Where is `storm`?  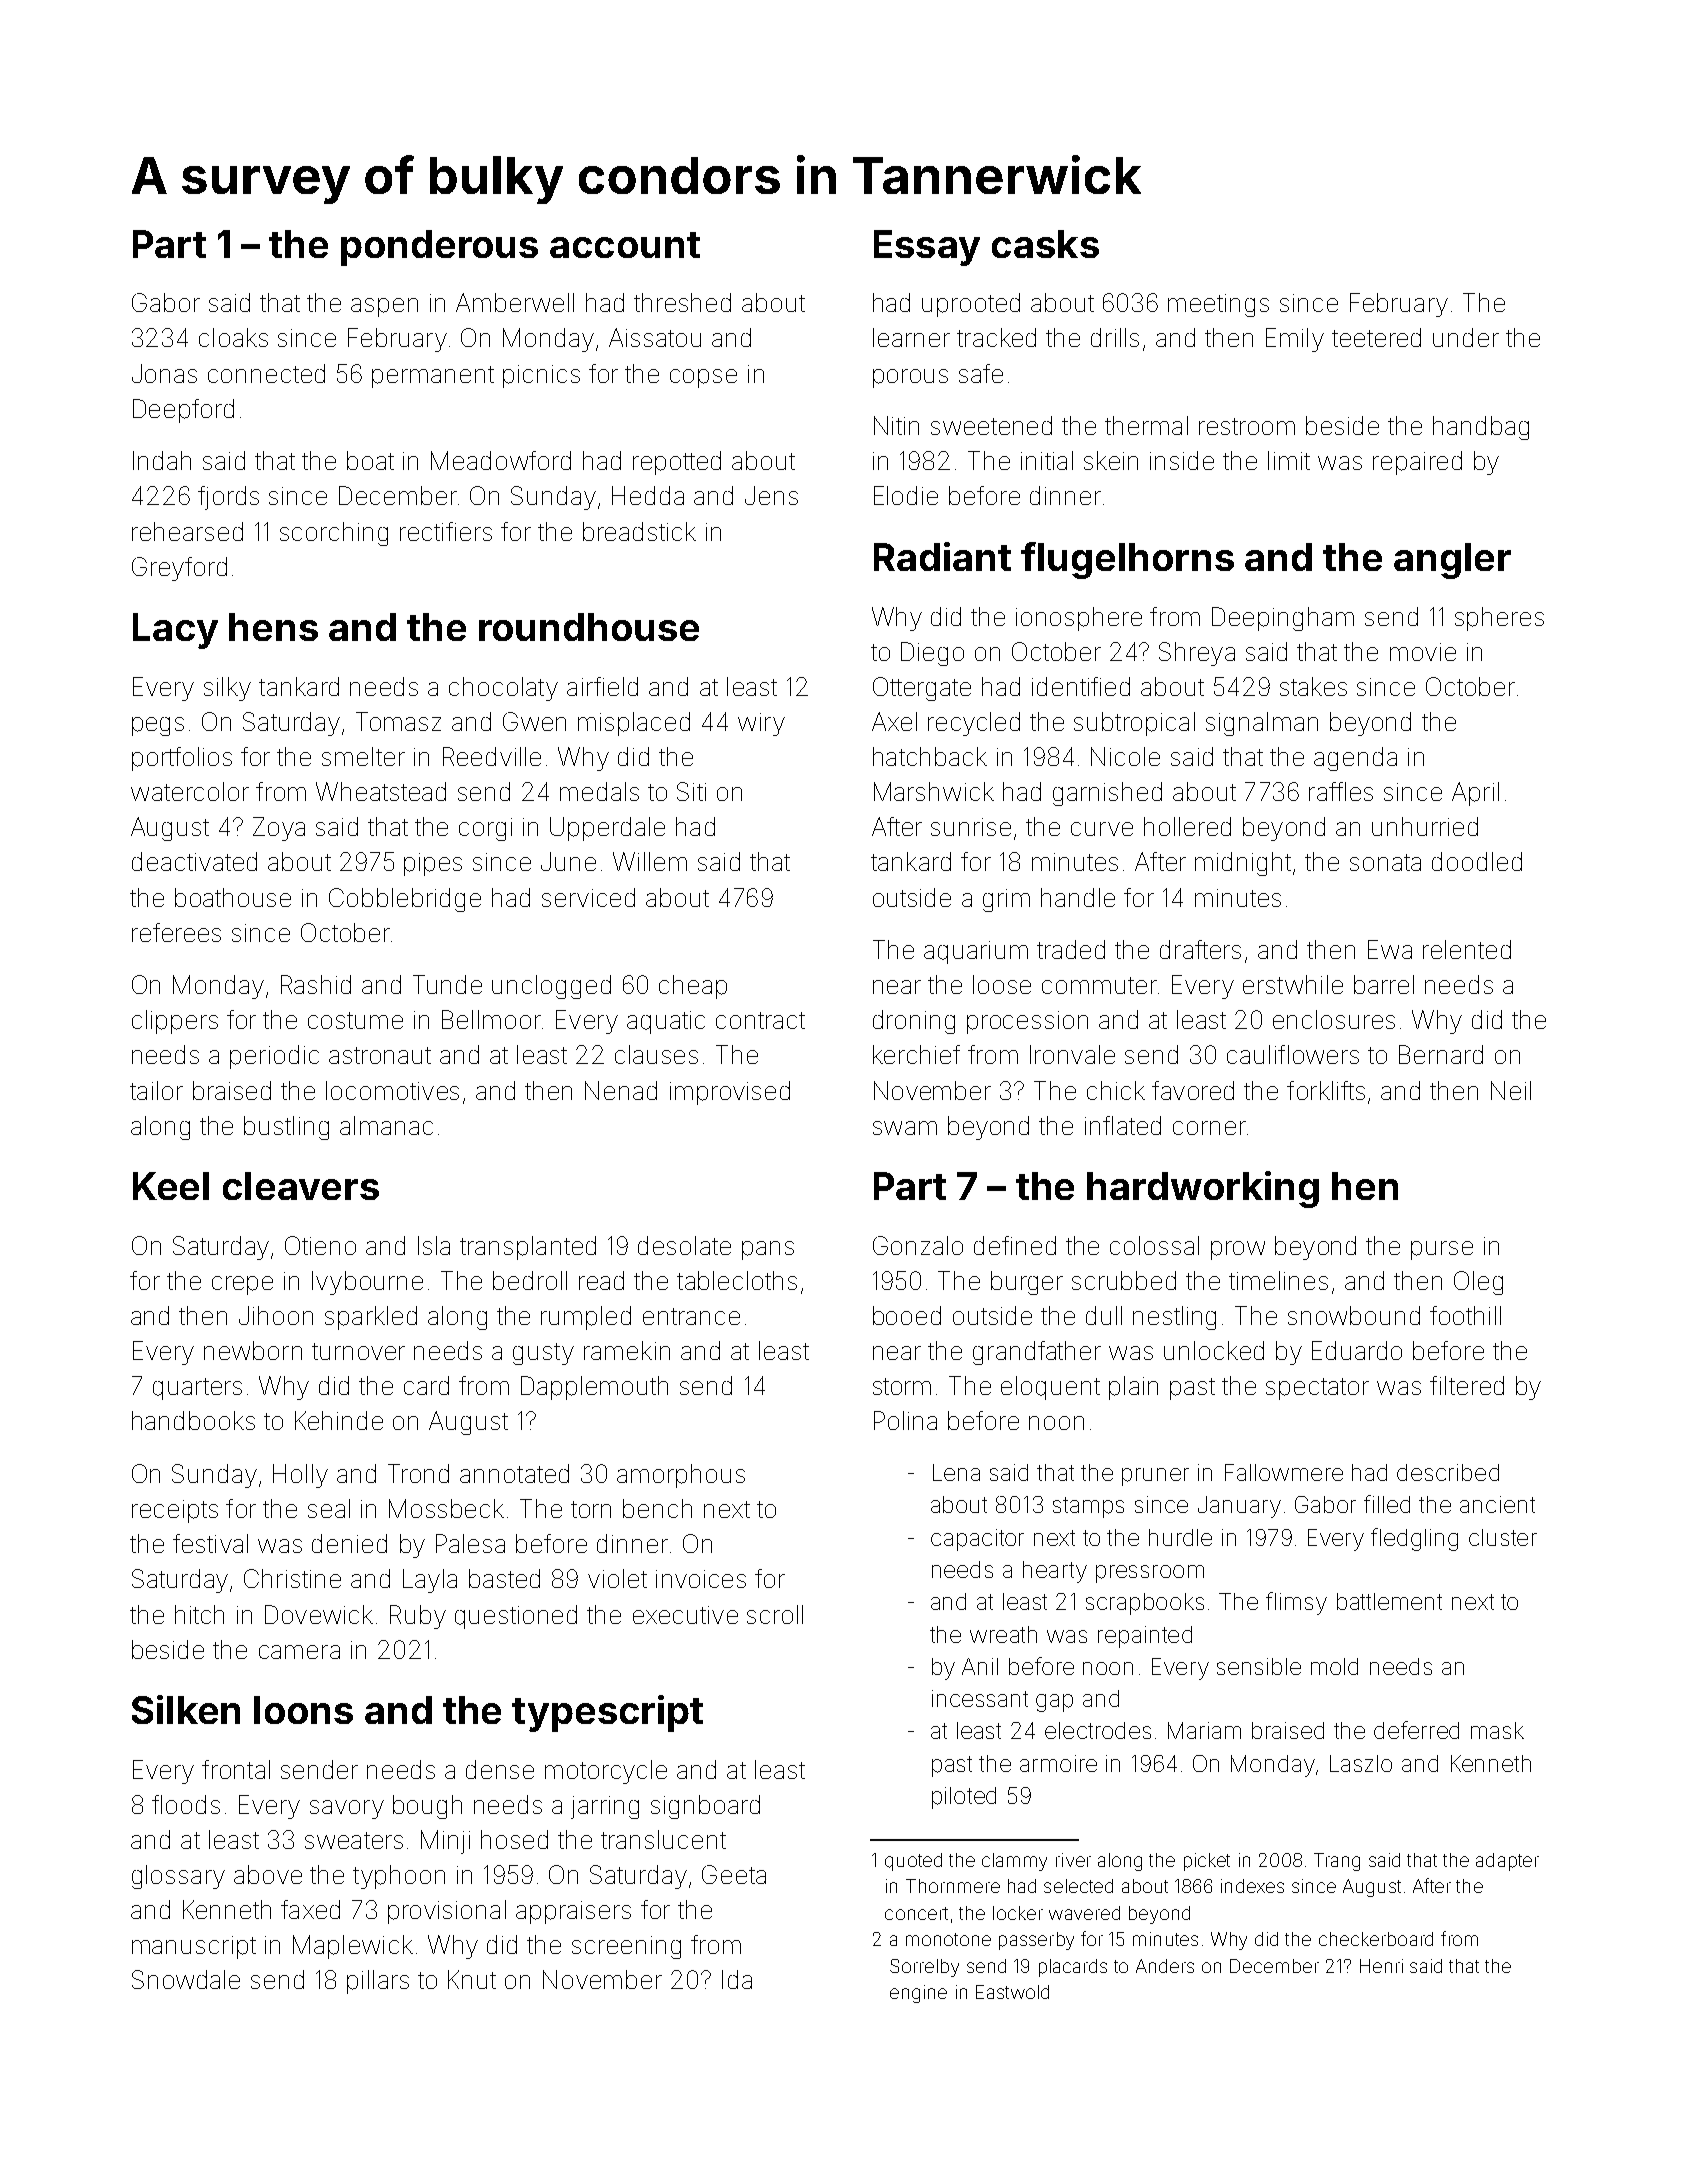 storm is located at coordinates (902, 1386).
